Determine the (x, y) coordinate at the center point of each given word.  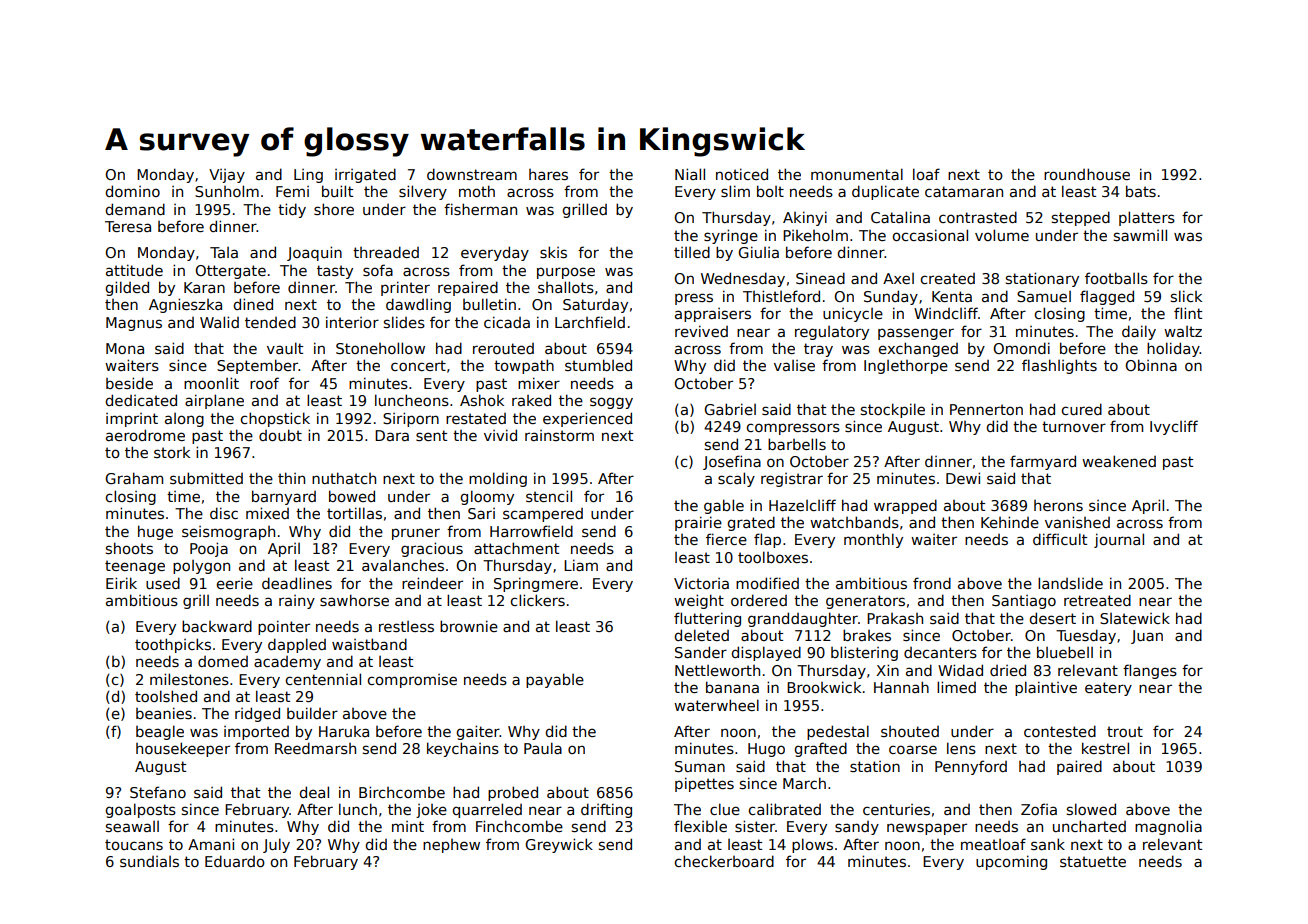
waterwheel (716, 705)
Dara (392, 435)
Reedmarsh (315, 748)
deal (314, 792)
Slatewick (1135, 618)
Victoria (701, 583)
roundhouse (1087, 174)
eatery (1108, 689)
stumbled (598, 365)
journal (1119, 540)
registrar (792, 480)
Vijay (227, 176)
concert (418, 365)
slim (735, 191)
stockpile (893, 410)
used (163, 583)
